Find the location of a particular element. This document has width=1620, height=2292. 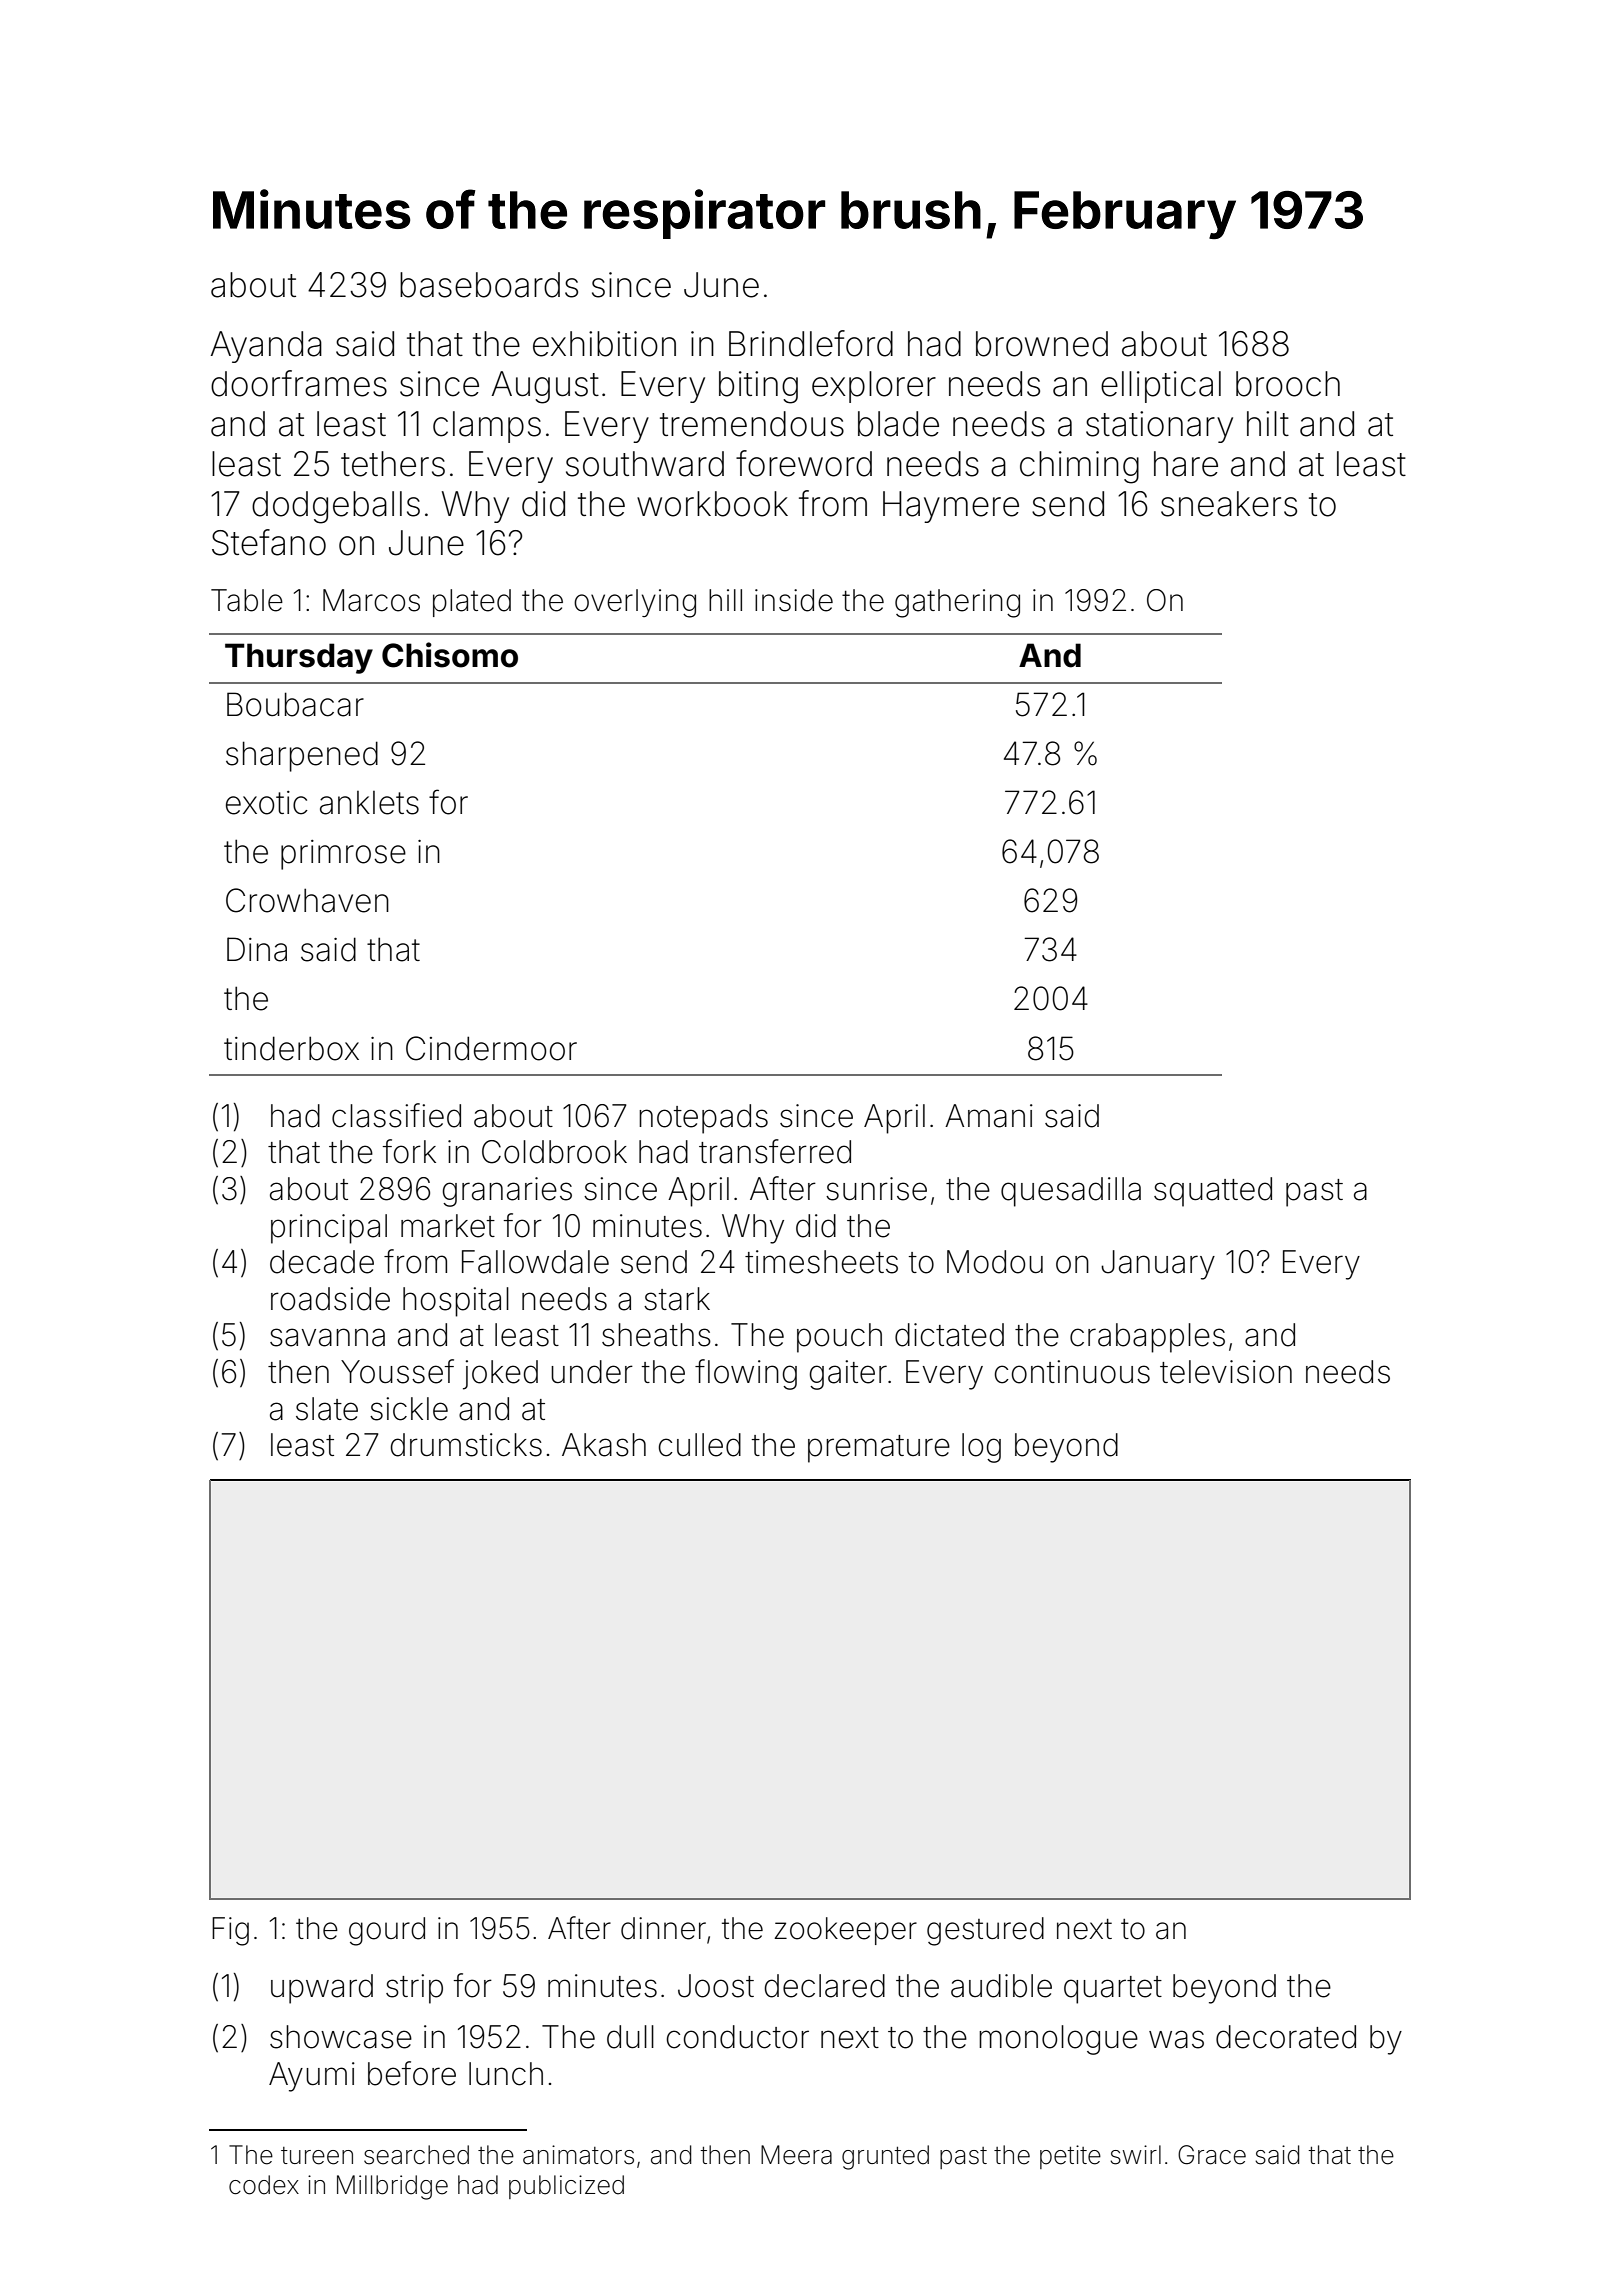

timesheets is located at coordinates (821, 1262).
